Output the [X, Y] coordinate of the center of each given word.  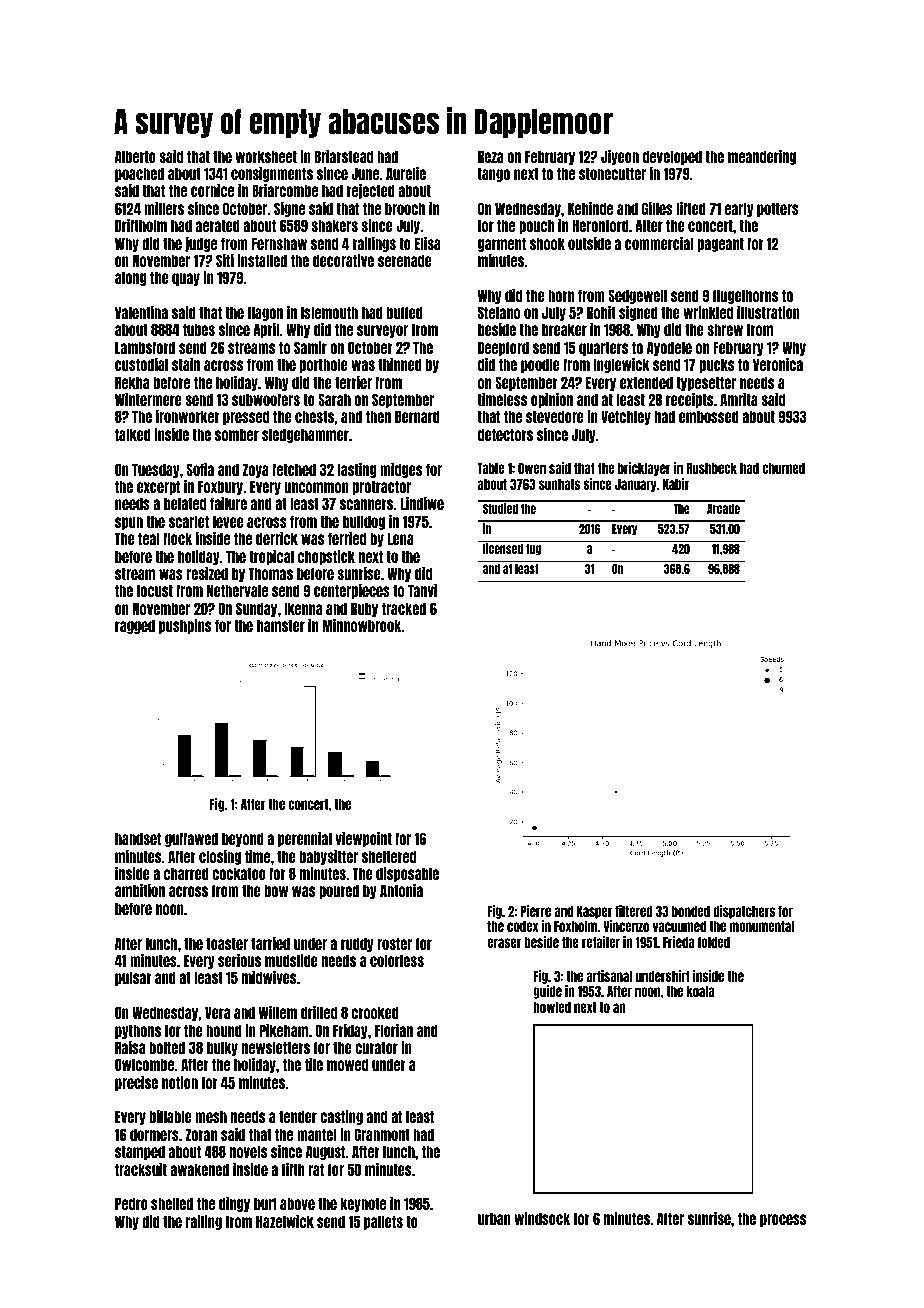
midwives [269, 977]
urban [494, 1218]
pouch [537, 226]
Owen [532, 468]
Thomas [271, 573]
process [783, 1220]
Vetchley [626, 417]
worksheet [266, 156]
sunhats [559, 484]
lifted [691, 208]
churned [783, 468]
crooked [375, 1012]
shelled [172, 1203]
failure [228, 503]
